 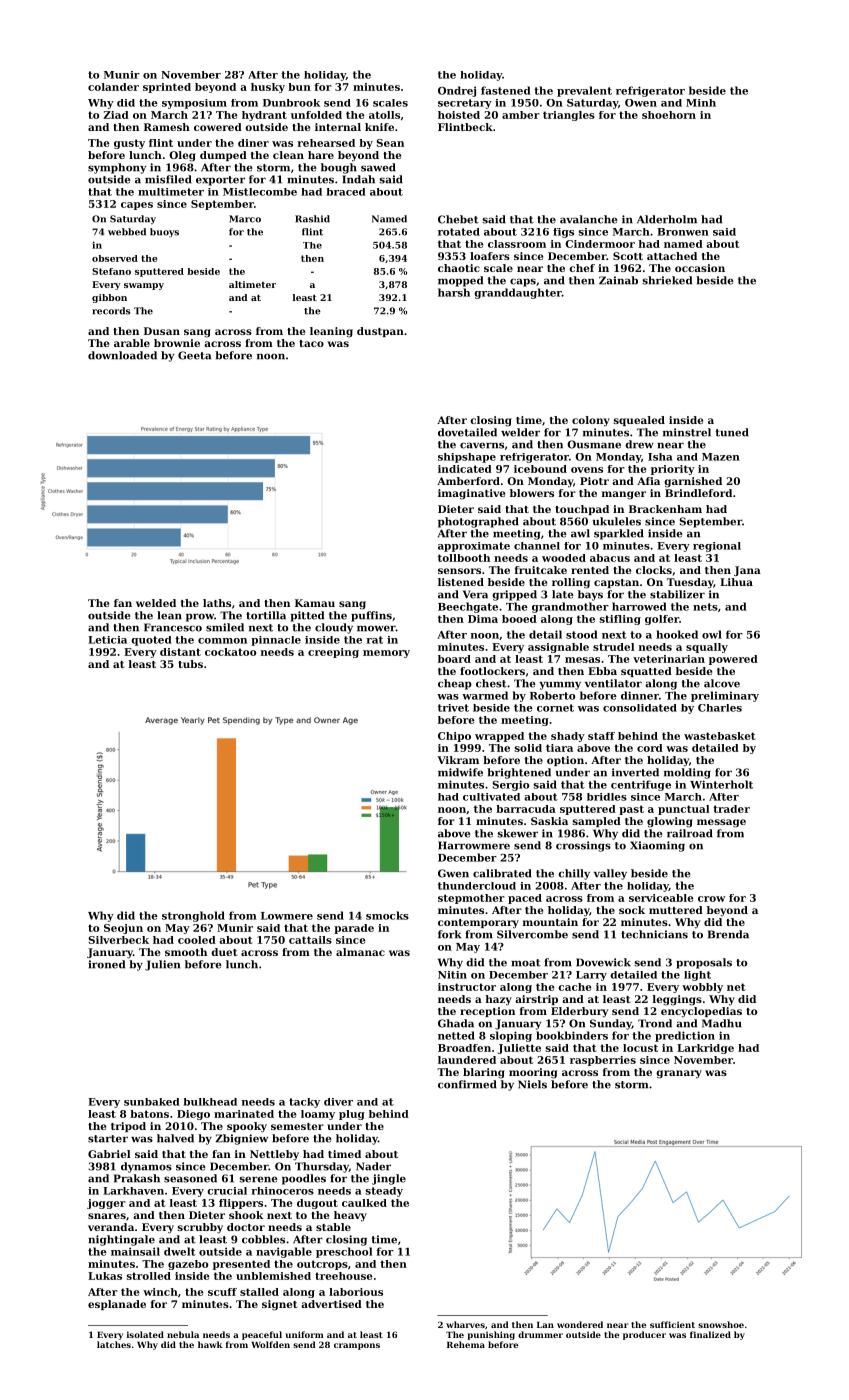 I want to click on nets, so click(x=705, y=607).
